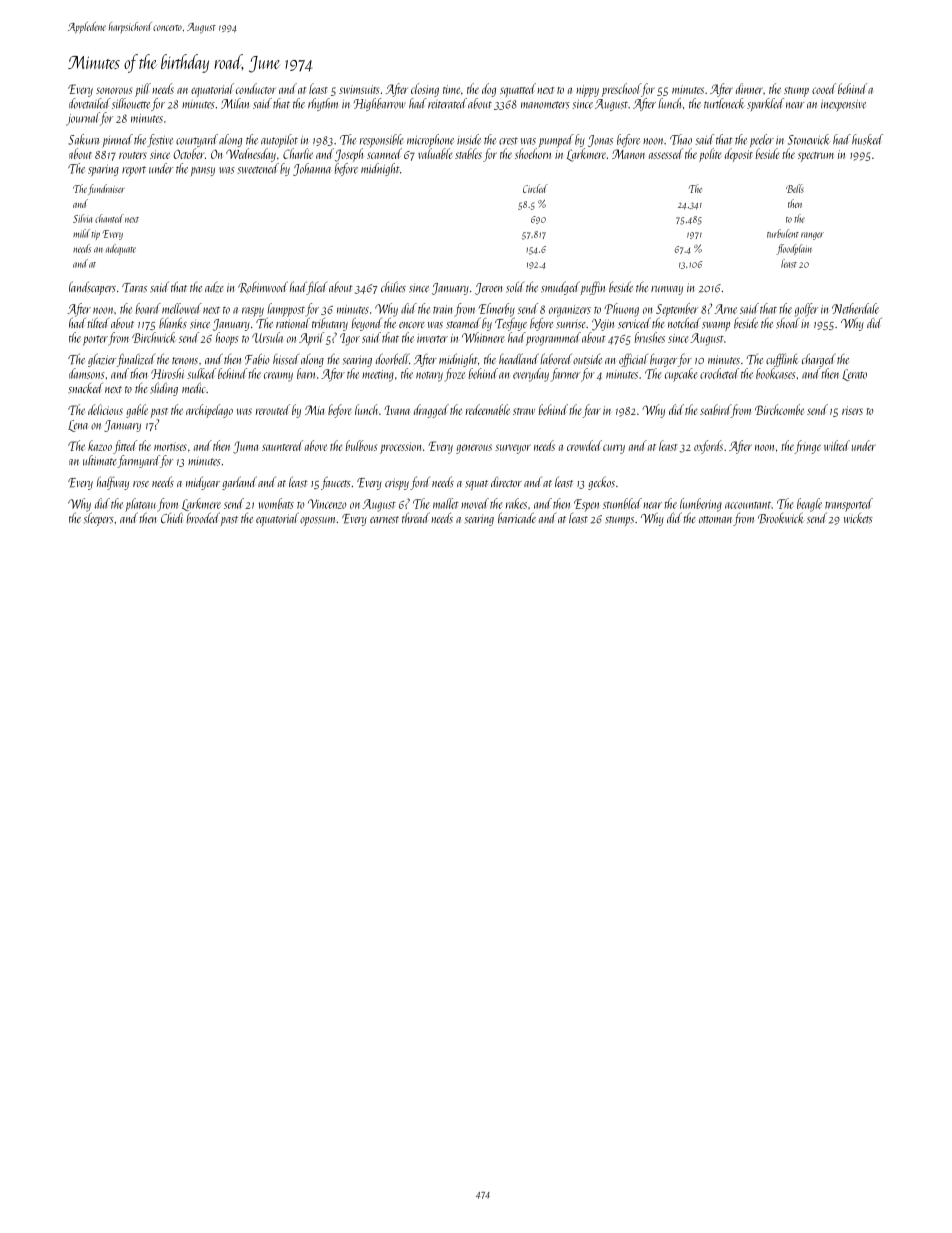 Image resolution: width=952 pixels, height=1233 pixels. Describe the element at coordinates (276, 503) in the image. I see `wombats` at that location.
